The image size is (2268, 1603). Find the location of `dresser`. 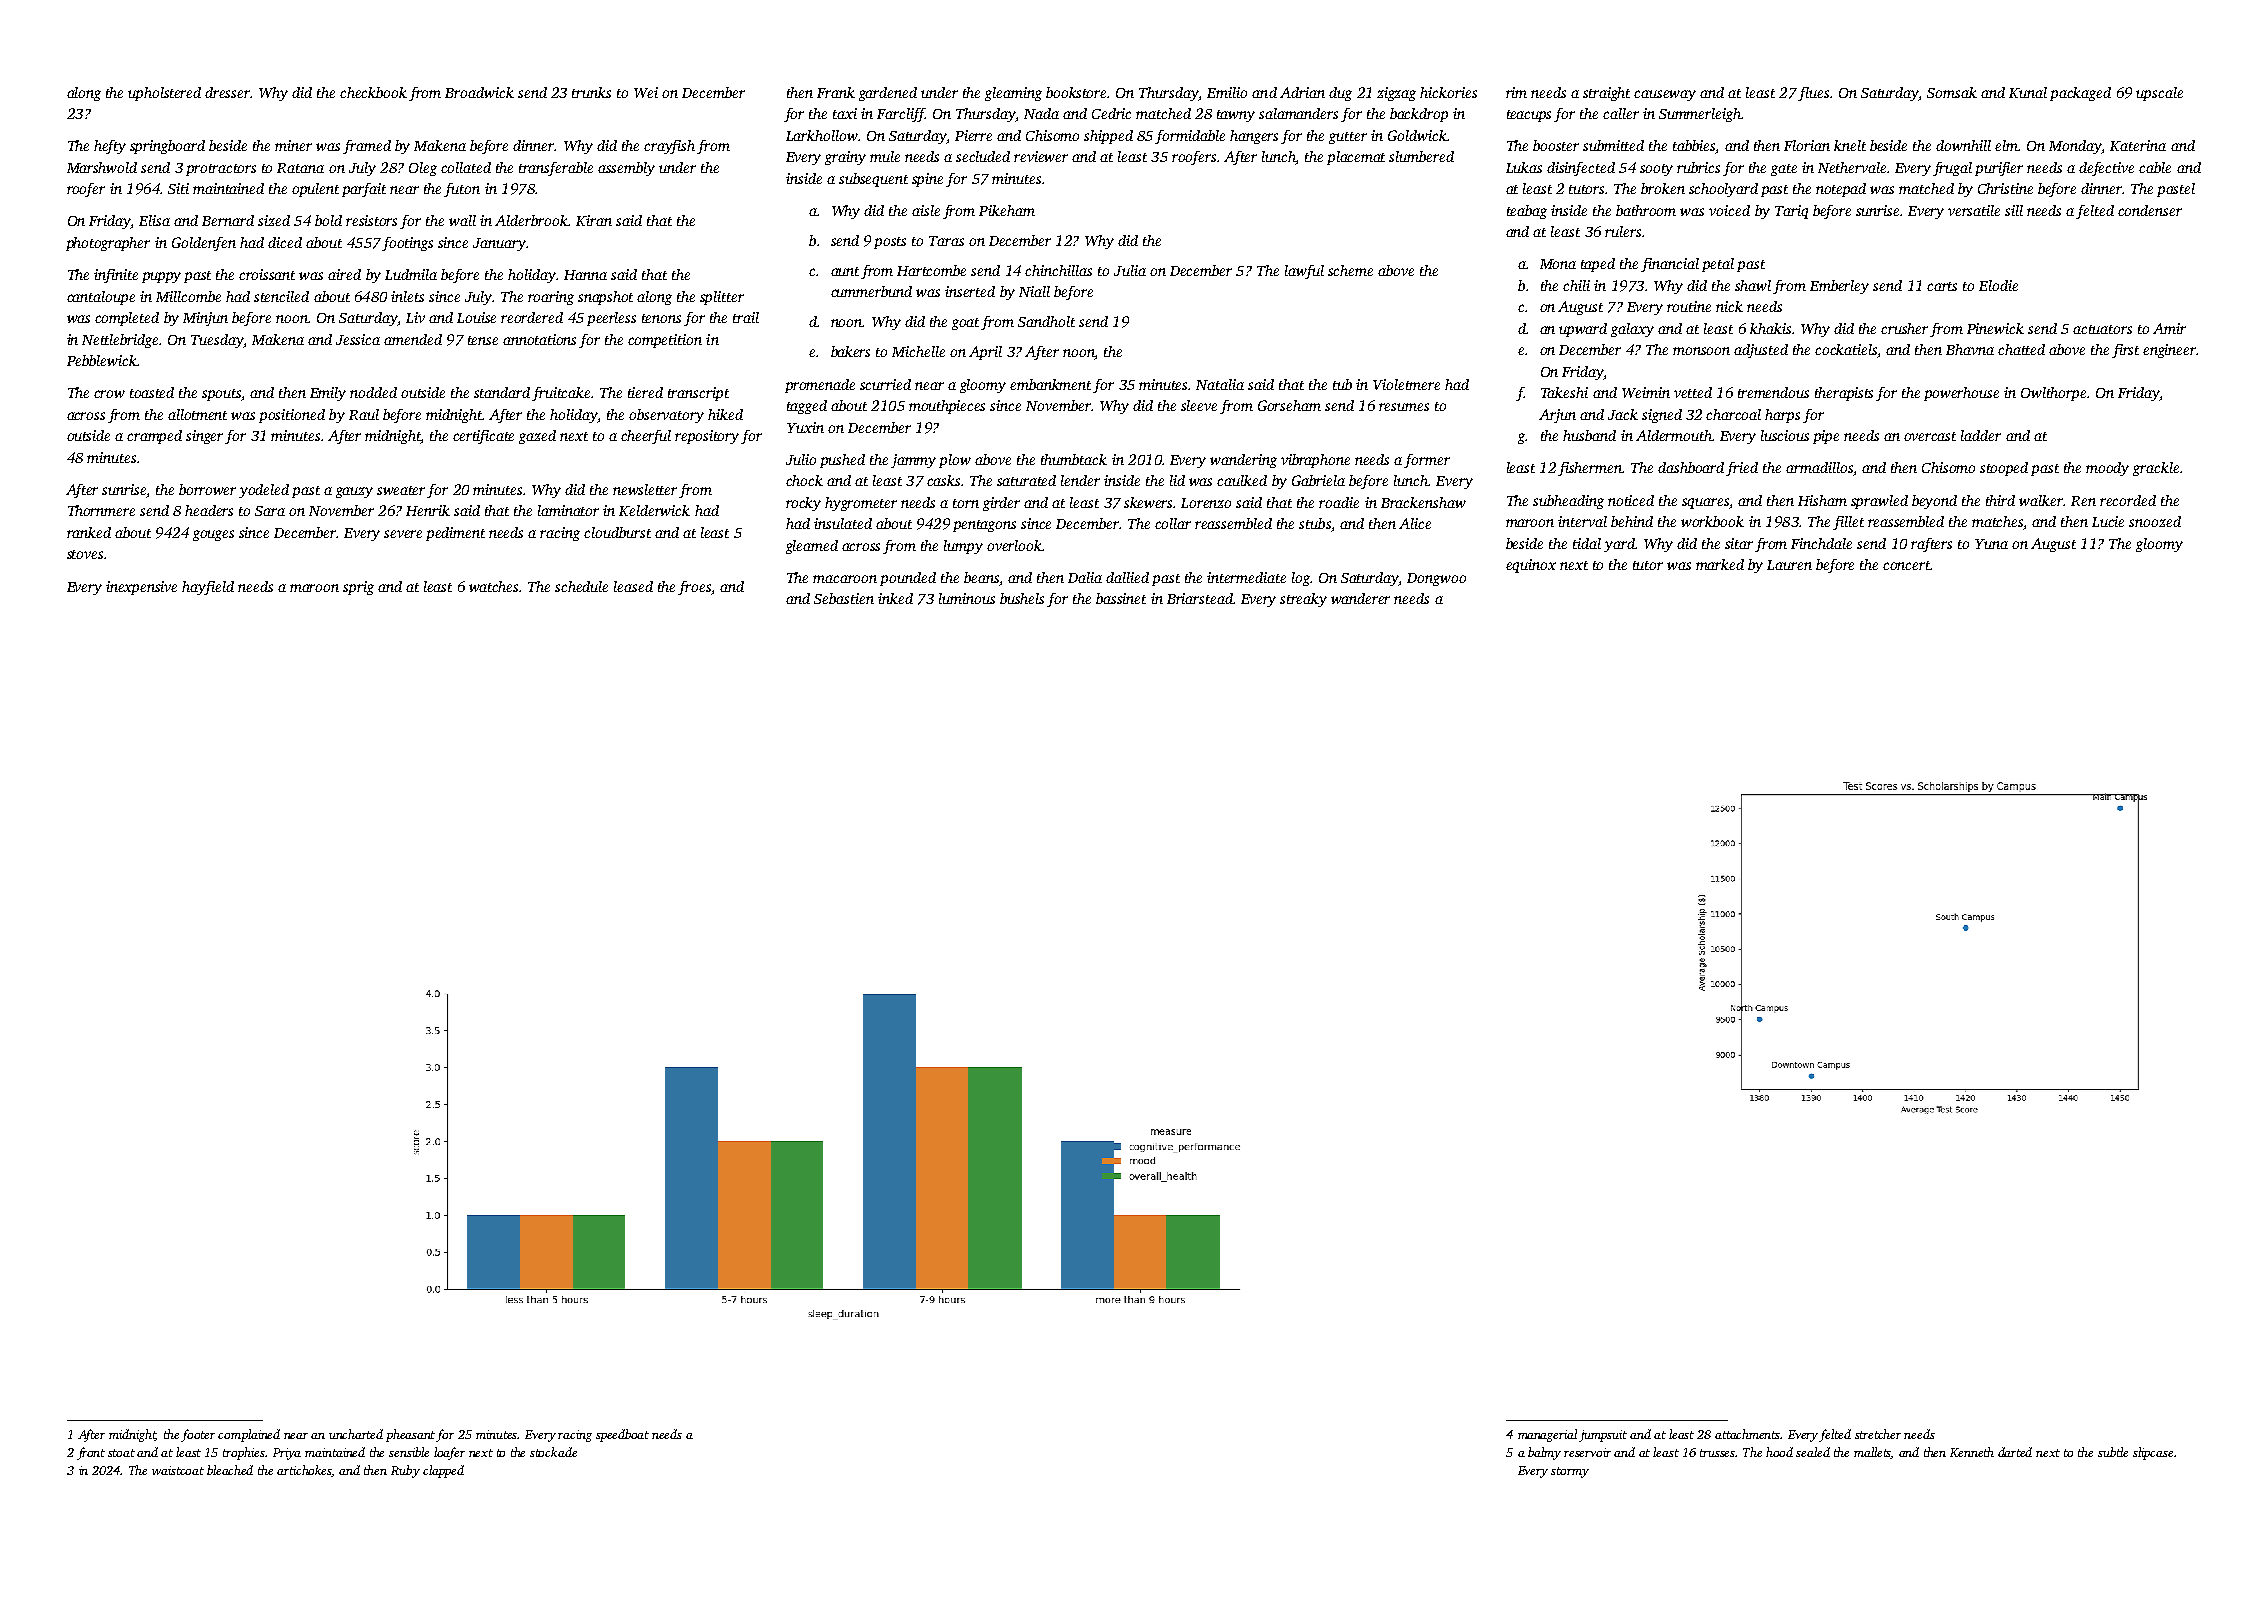

dresser is located at coordinates (227, 92).
